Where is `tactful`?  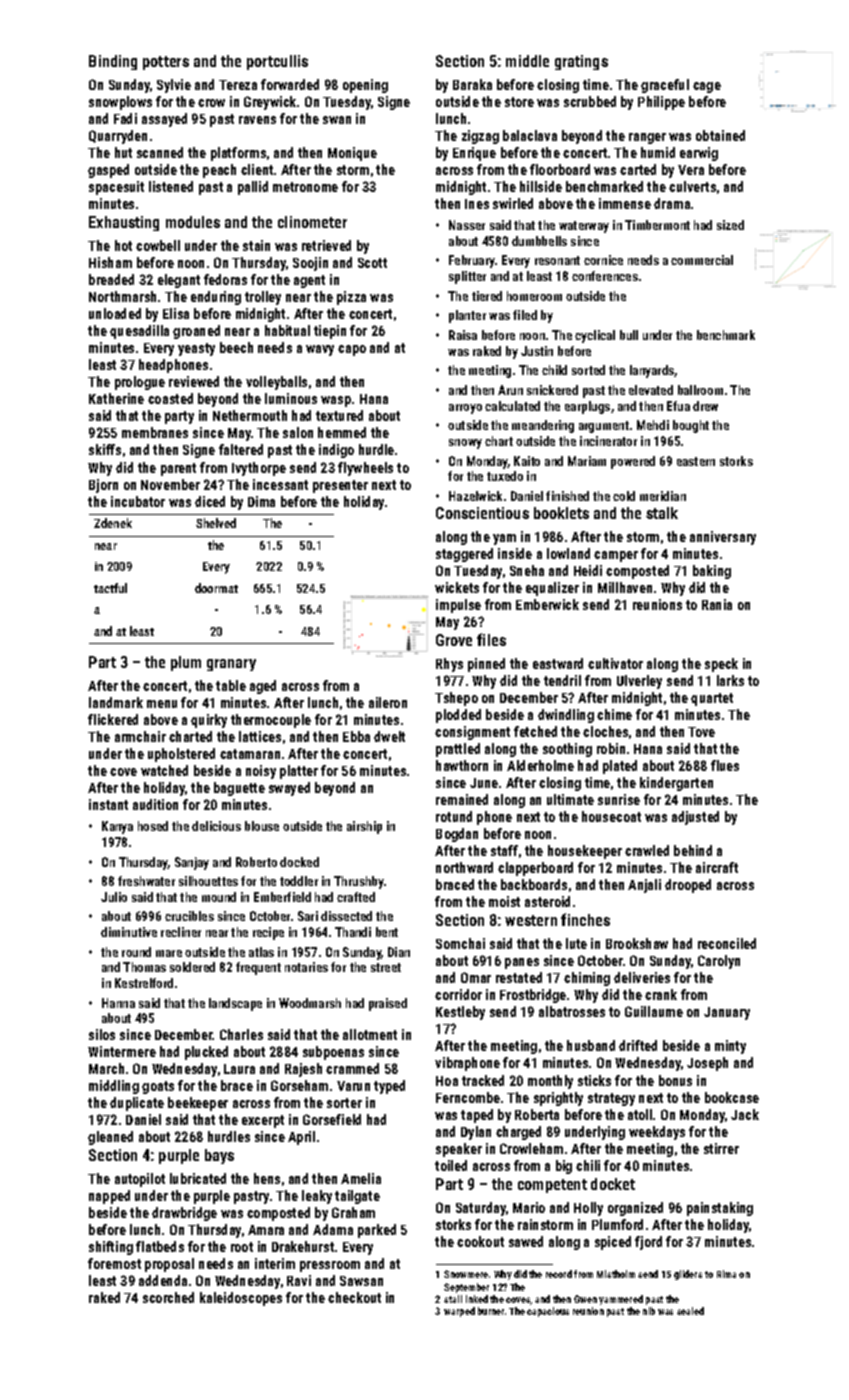 tactful is located at coordinates (110, 588).
